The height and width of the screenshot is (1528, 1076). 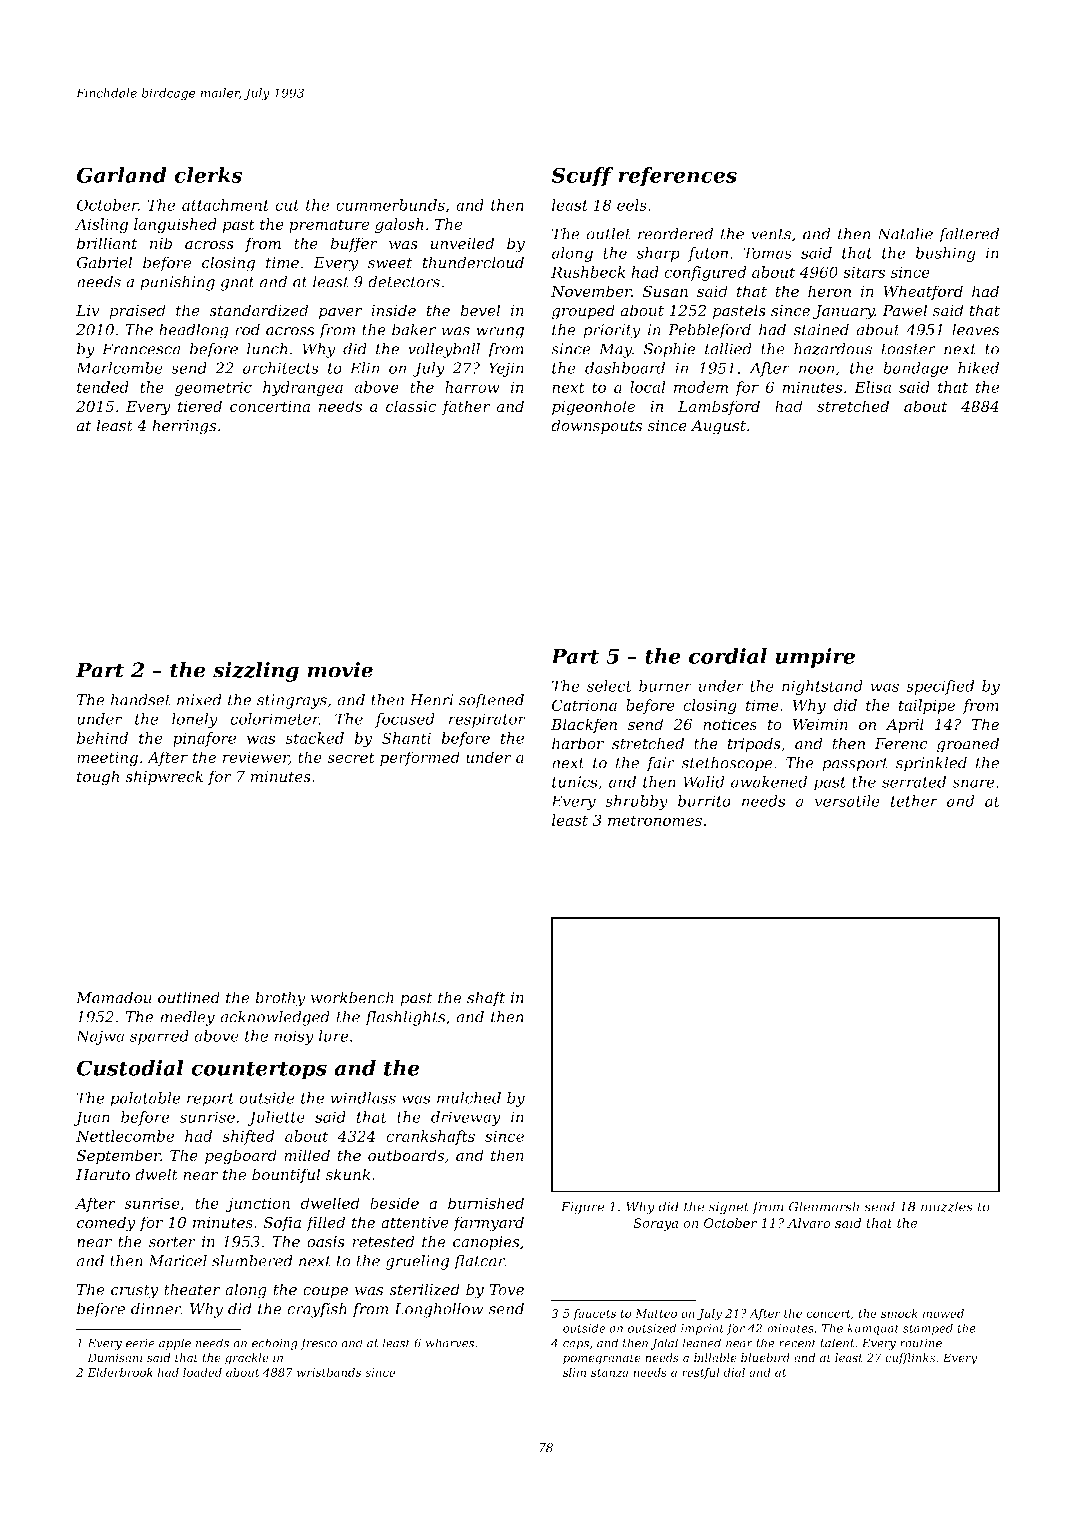 I want to click on clerks, so click(x=208, y=175).
